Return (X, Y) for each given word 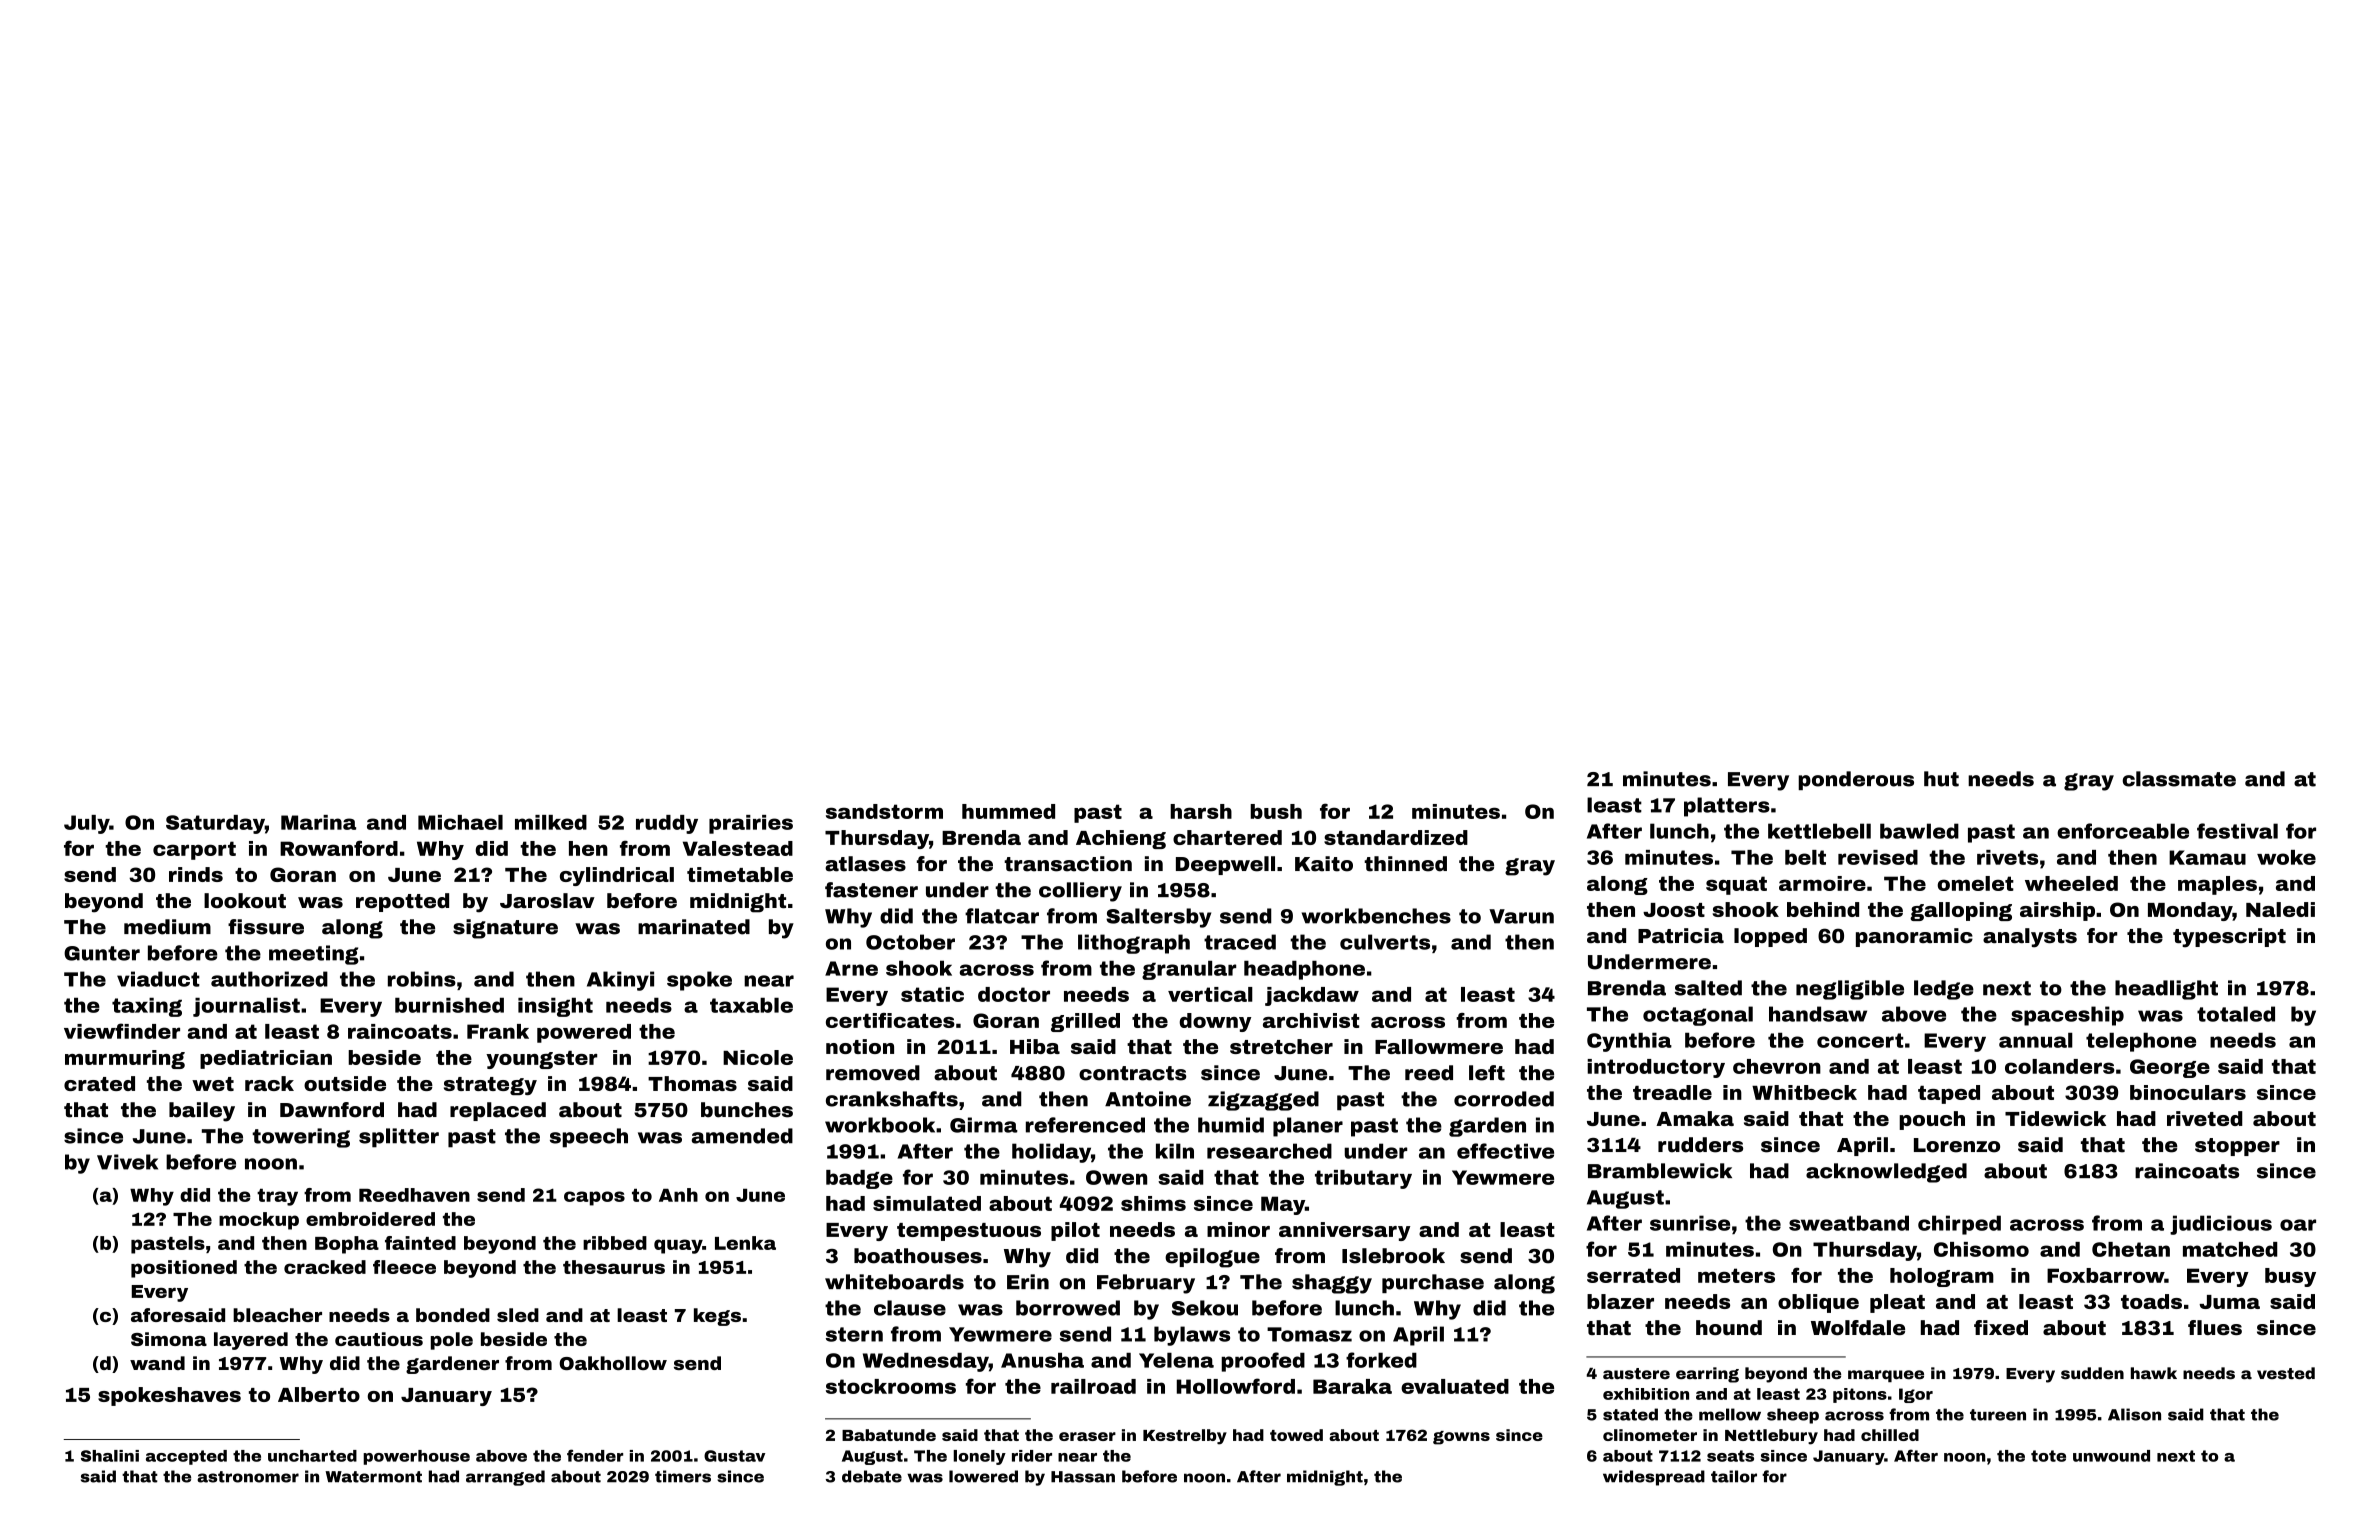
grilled (1085, 1022)
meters (1736, 1275)
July (87, 824)
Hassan (1083, 1477)
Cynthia (1629, 1042)
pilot (1075, 1231)
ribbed (615, 1243)
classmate (2179, 779)
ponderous (1856, 780)
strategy (490, 1086)
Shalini (110, 1456)
